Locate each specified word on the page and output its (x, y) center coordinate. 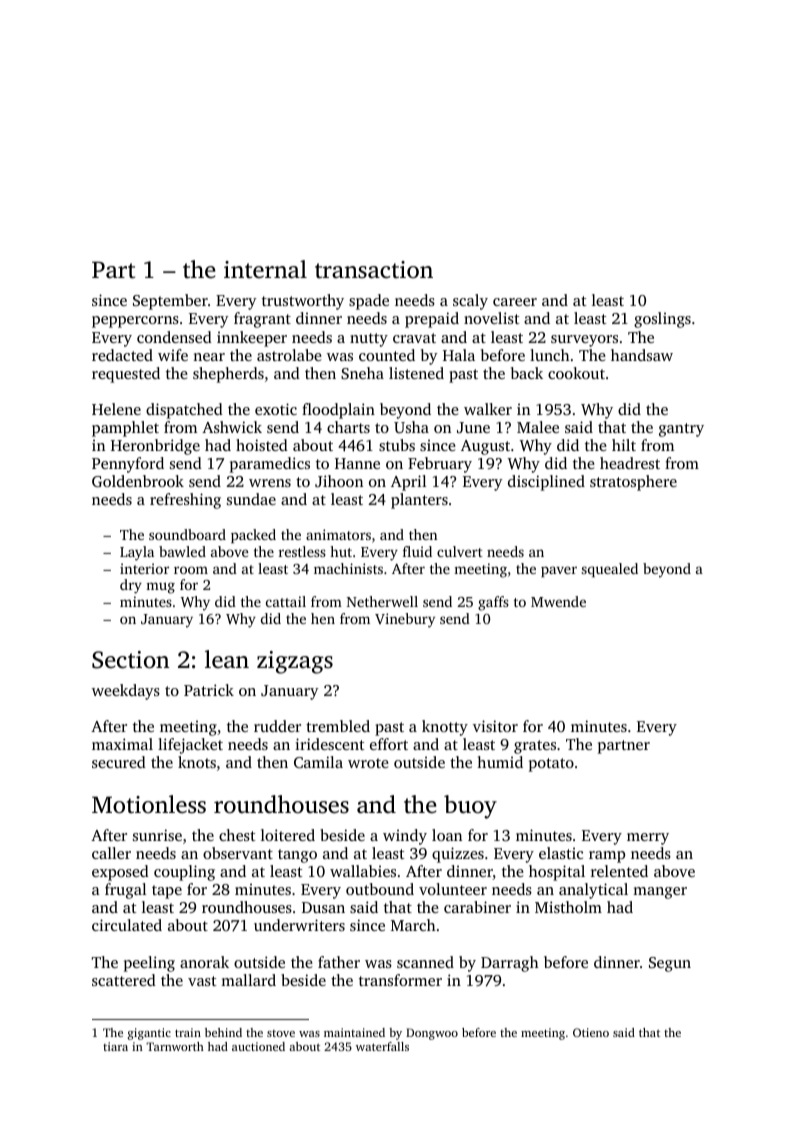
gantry (681, 430)
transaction (374, 270)
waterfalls (382, 1046)
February (440, 465)
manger (660, 893)
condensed (174, 337)
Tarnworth (175, 1046)
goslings (662, 320)
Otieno (591, 1032)
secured (119, 762)
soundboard (187, 534)
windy (405, 837)
